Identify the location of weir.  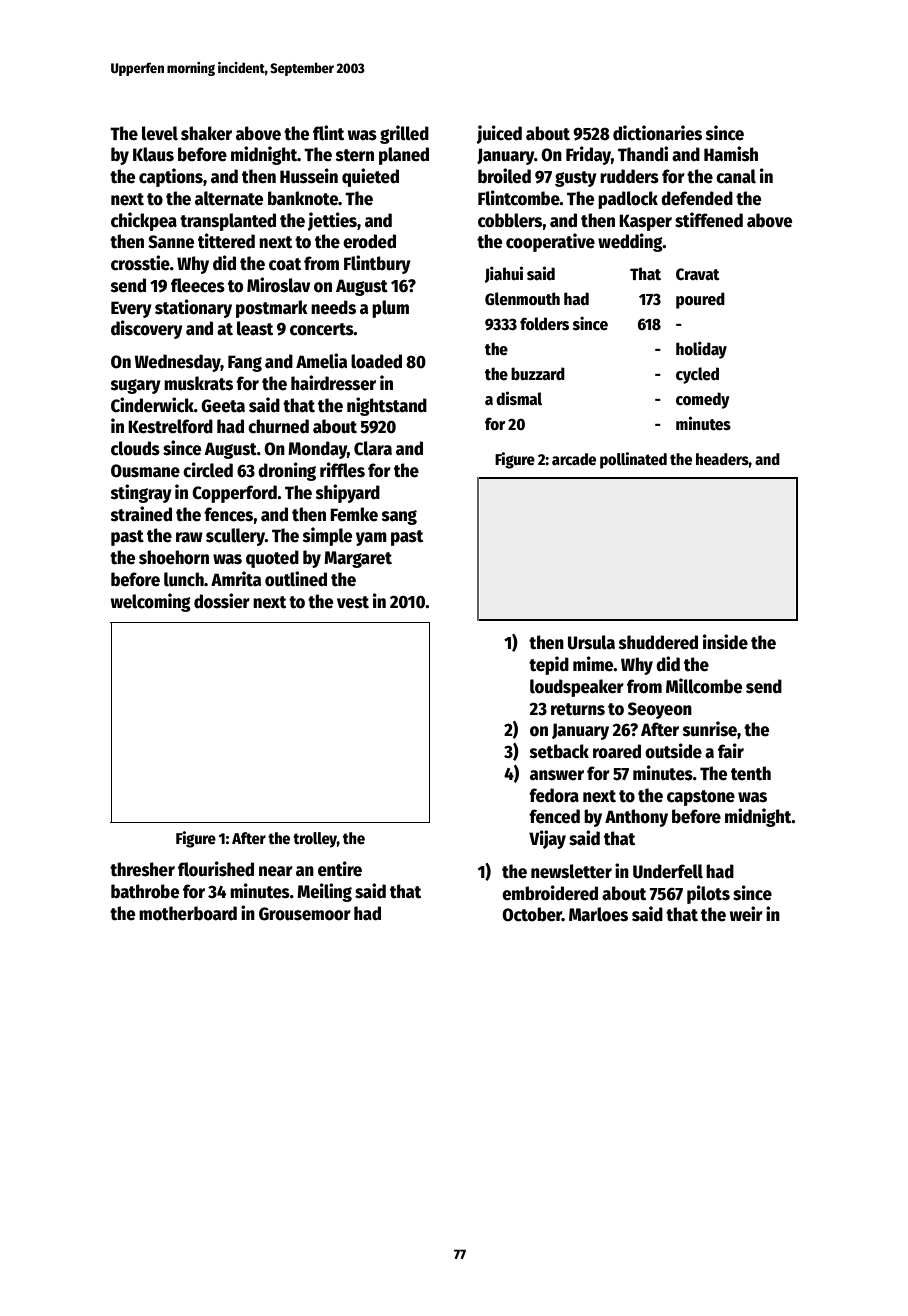
(746, 914).
